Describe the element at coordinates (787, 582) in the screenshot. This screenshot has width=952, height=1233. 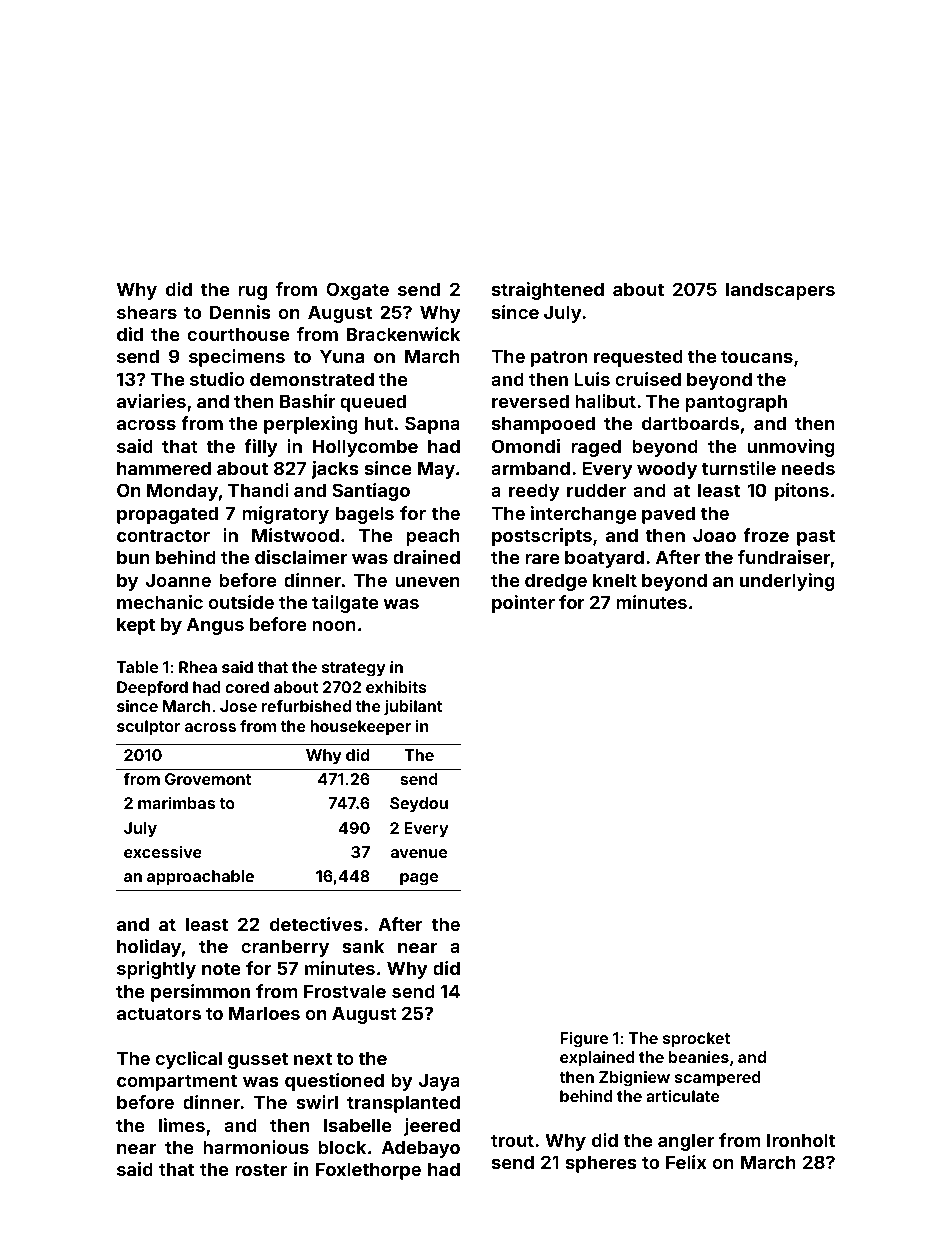
I see `underlying` at that location.
